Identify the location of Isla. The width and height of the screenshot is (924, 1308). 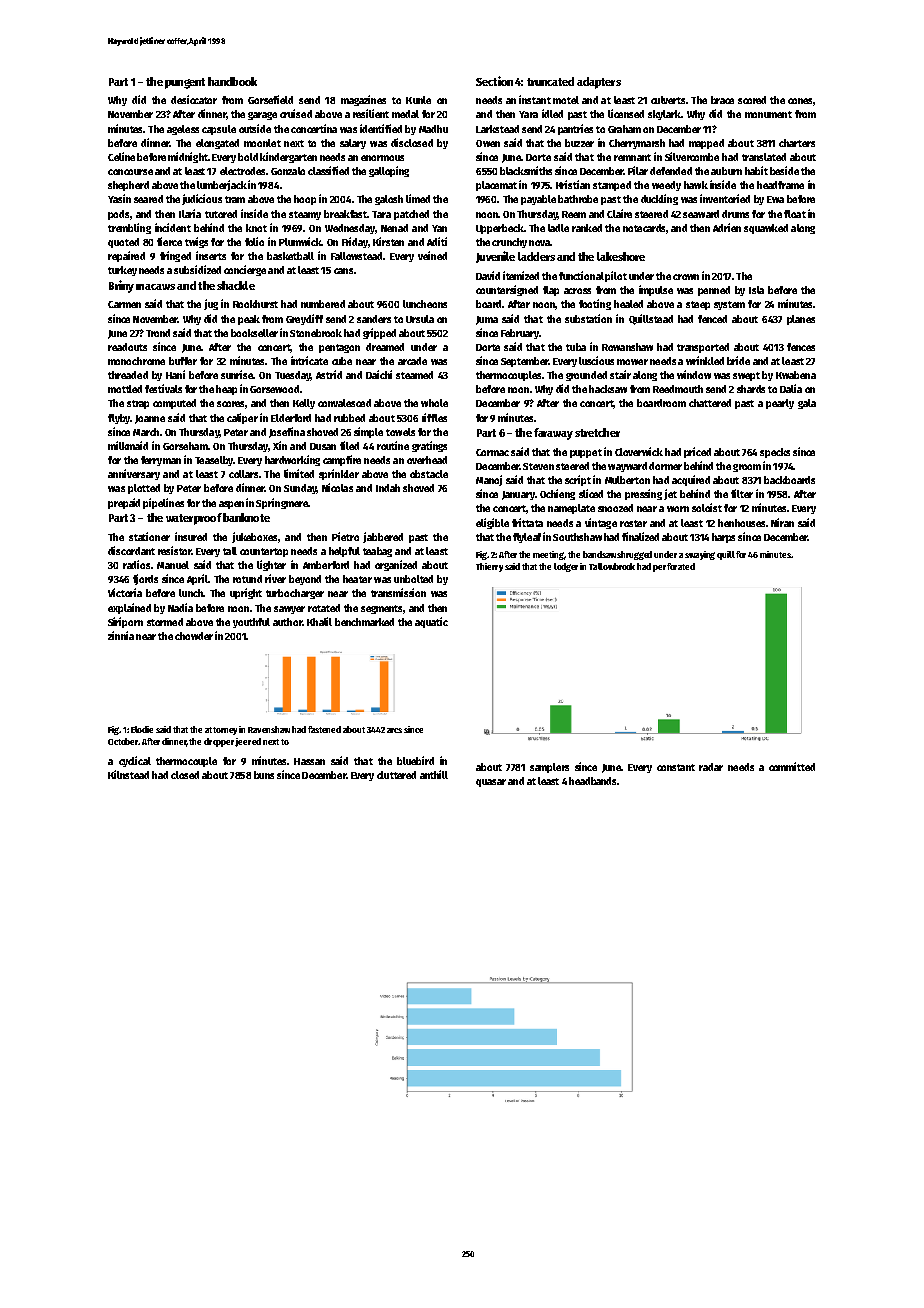
(756, 290).
